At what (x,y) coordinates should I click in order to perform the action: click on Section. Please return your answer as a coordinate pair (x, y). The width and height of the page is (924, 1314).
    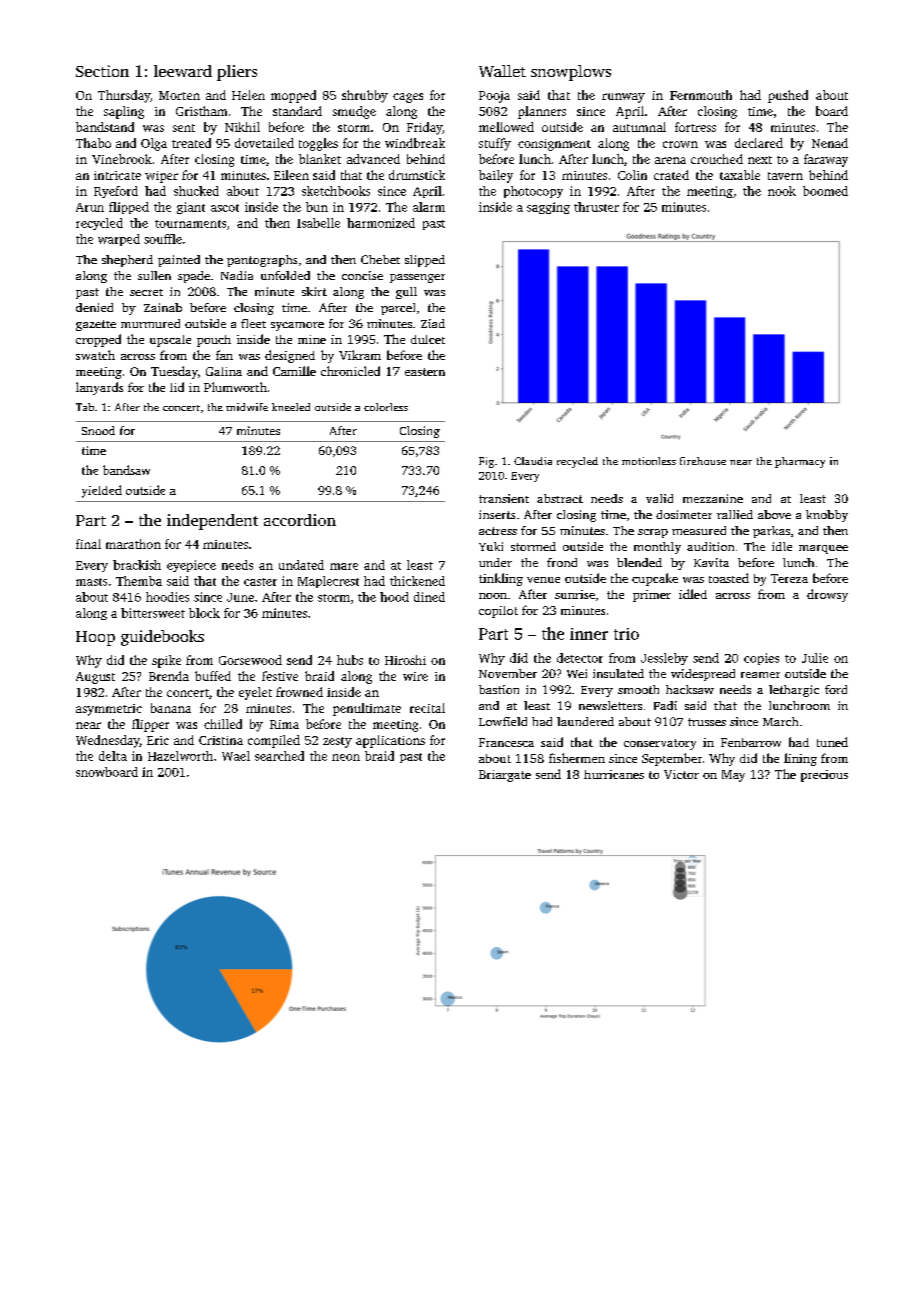
    Looking at the image, I should click on (102, 71).
